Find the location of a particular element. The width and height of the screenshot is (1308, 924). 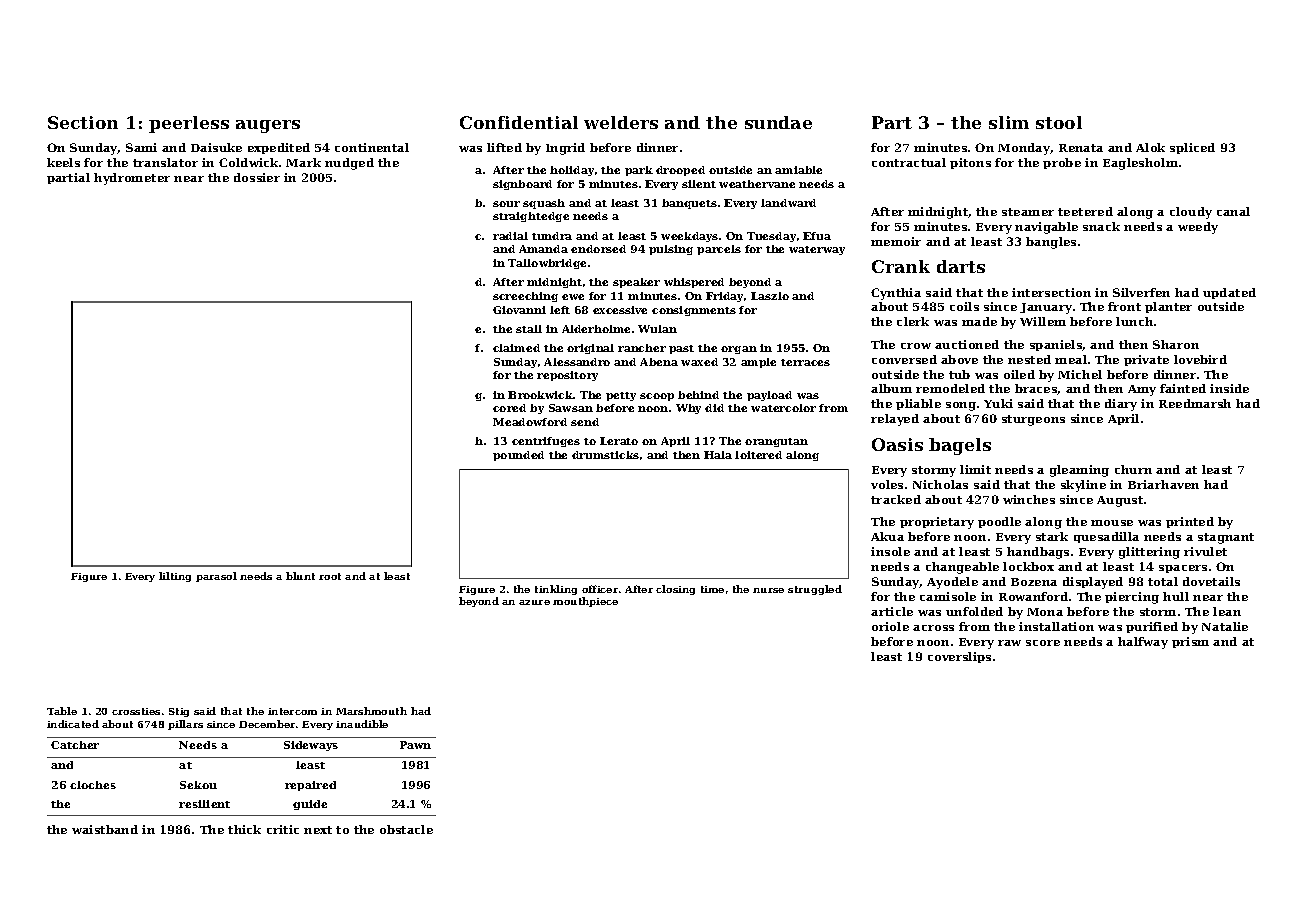

peerless is located at coordinates (189, 124).
